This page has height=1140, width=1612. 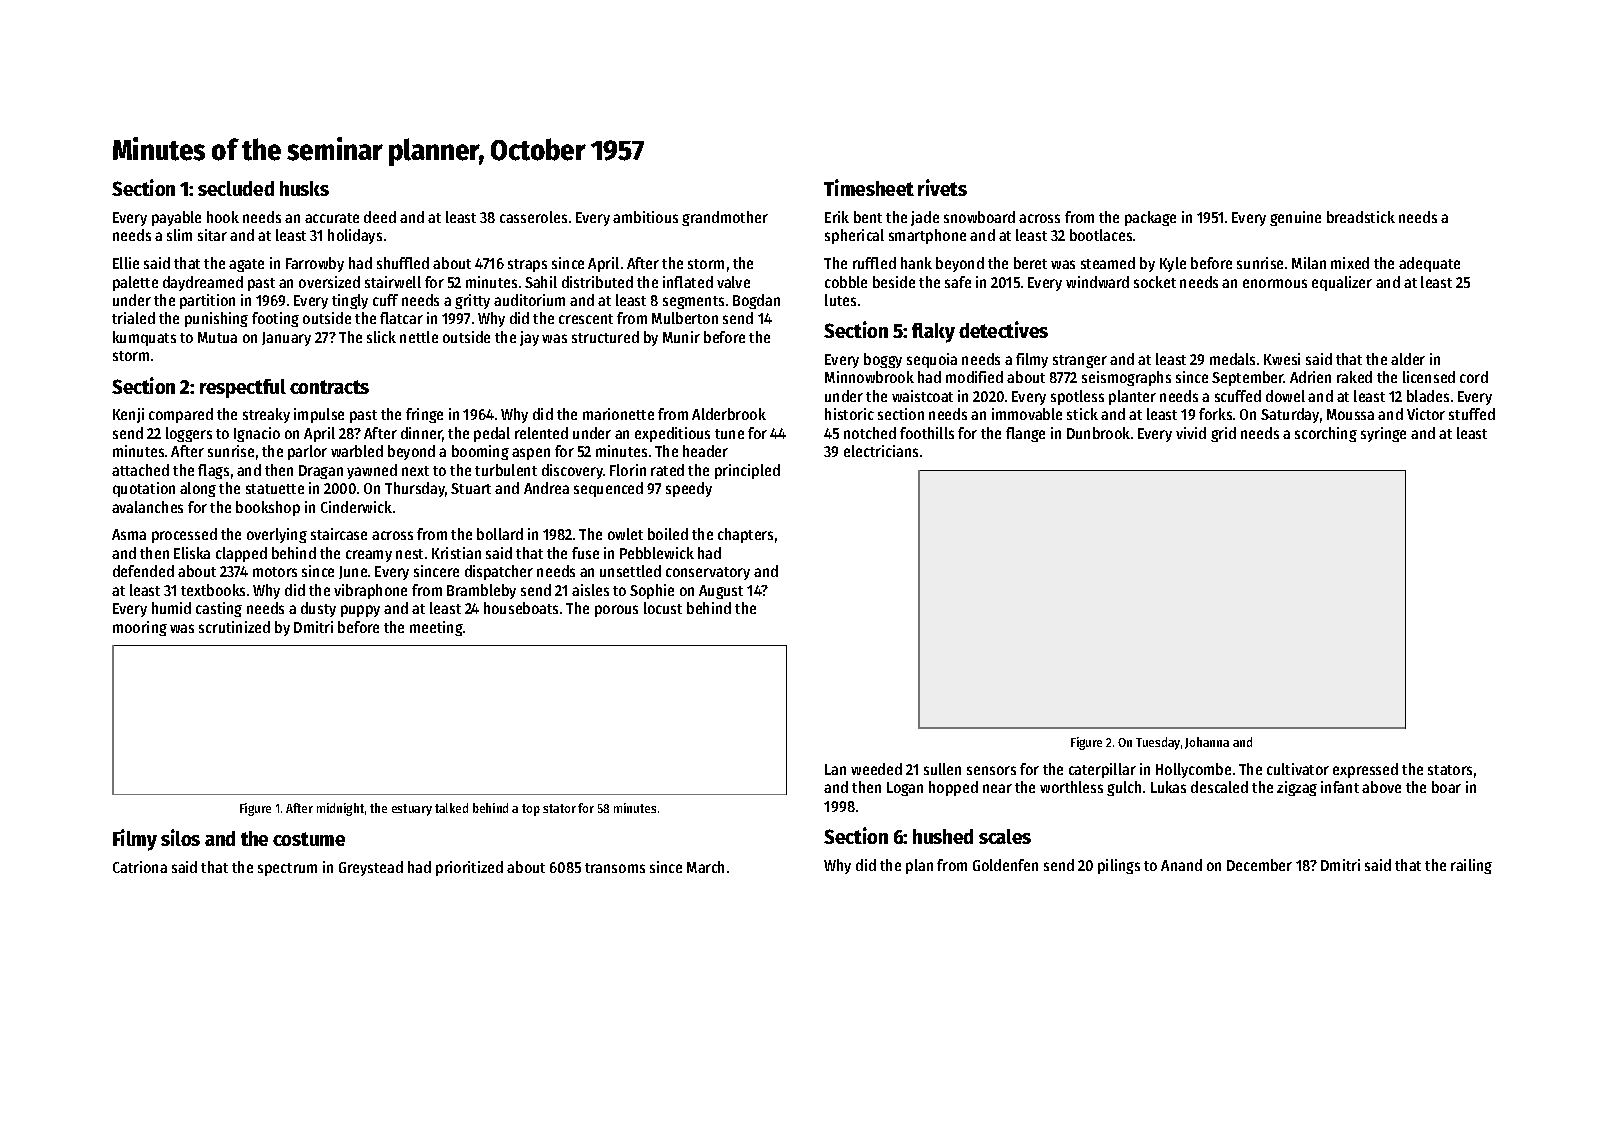 What do you see at coordinates (745, 535) in the page?
I see `chapters` at bounding box center [745, 535].
